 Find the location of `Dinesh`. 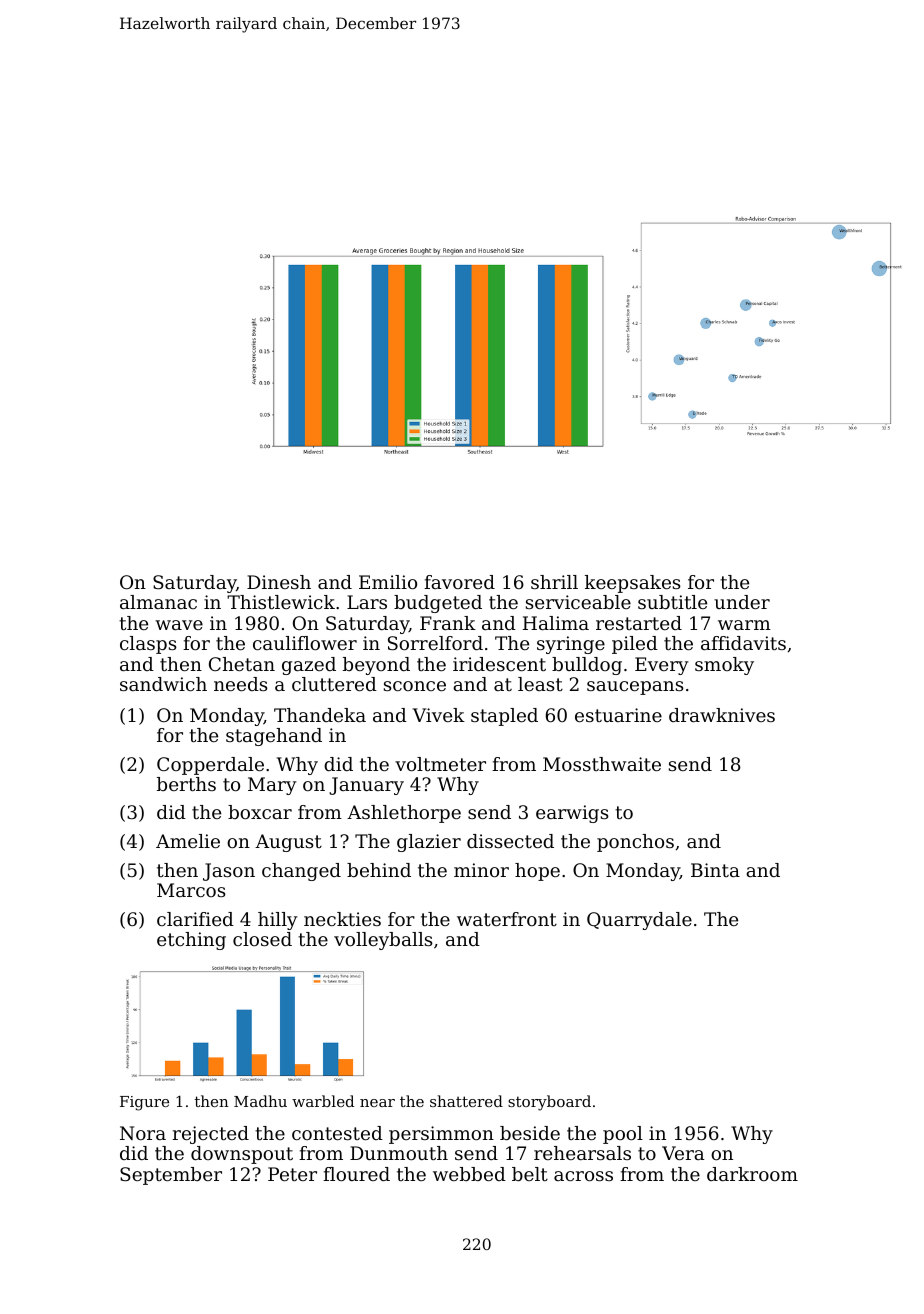

Dinesh is located at coordinates (279, 582).
